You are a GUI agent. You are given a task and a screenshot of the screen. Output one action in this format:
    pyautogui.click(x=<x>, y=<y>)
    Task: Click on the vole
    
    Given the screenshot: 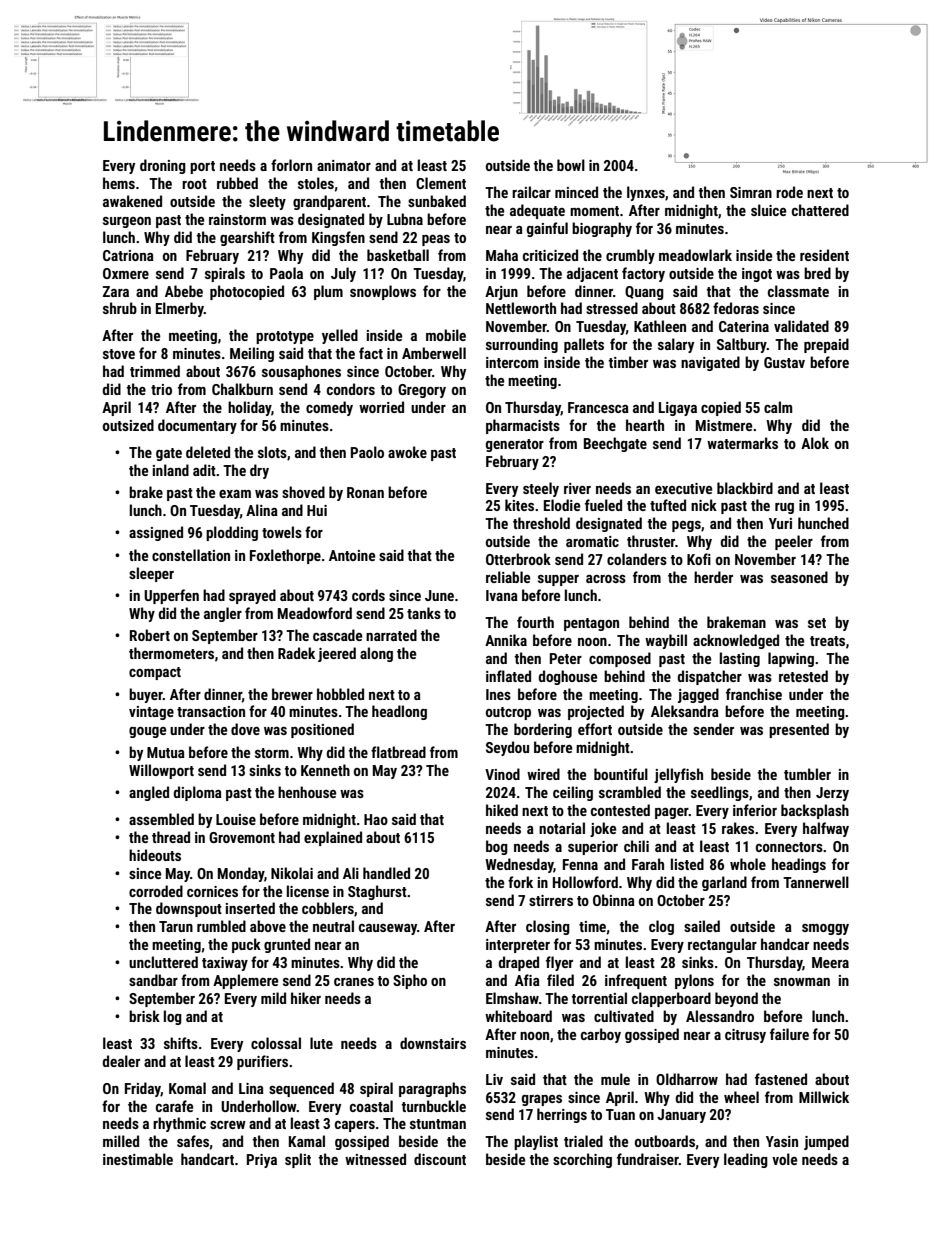 What is the action you would take?
    pyautogui.click(x=784, y=1159)
